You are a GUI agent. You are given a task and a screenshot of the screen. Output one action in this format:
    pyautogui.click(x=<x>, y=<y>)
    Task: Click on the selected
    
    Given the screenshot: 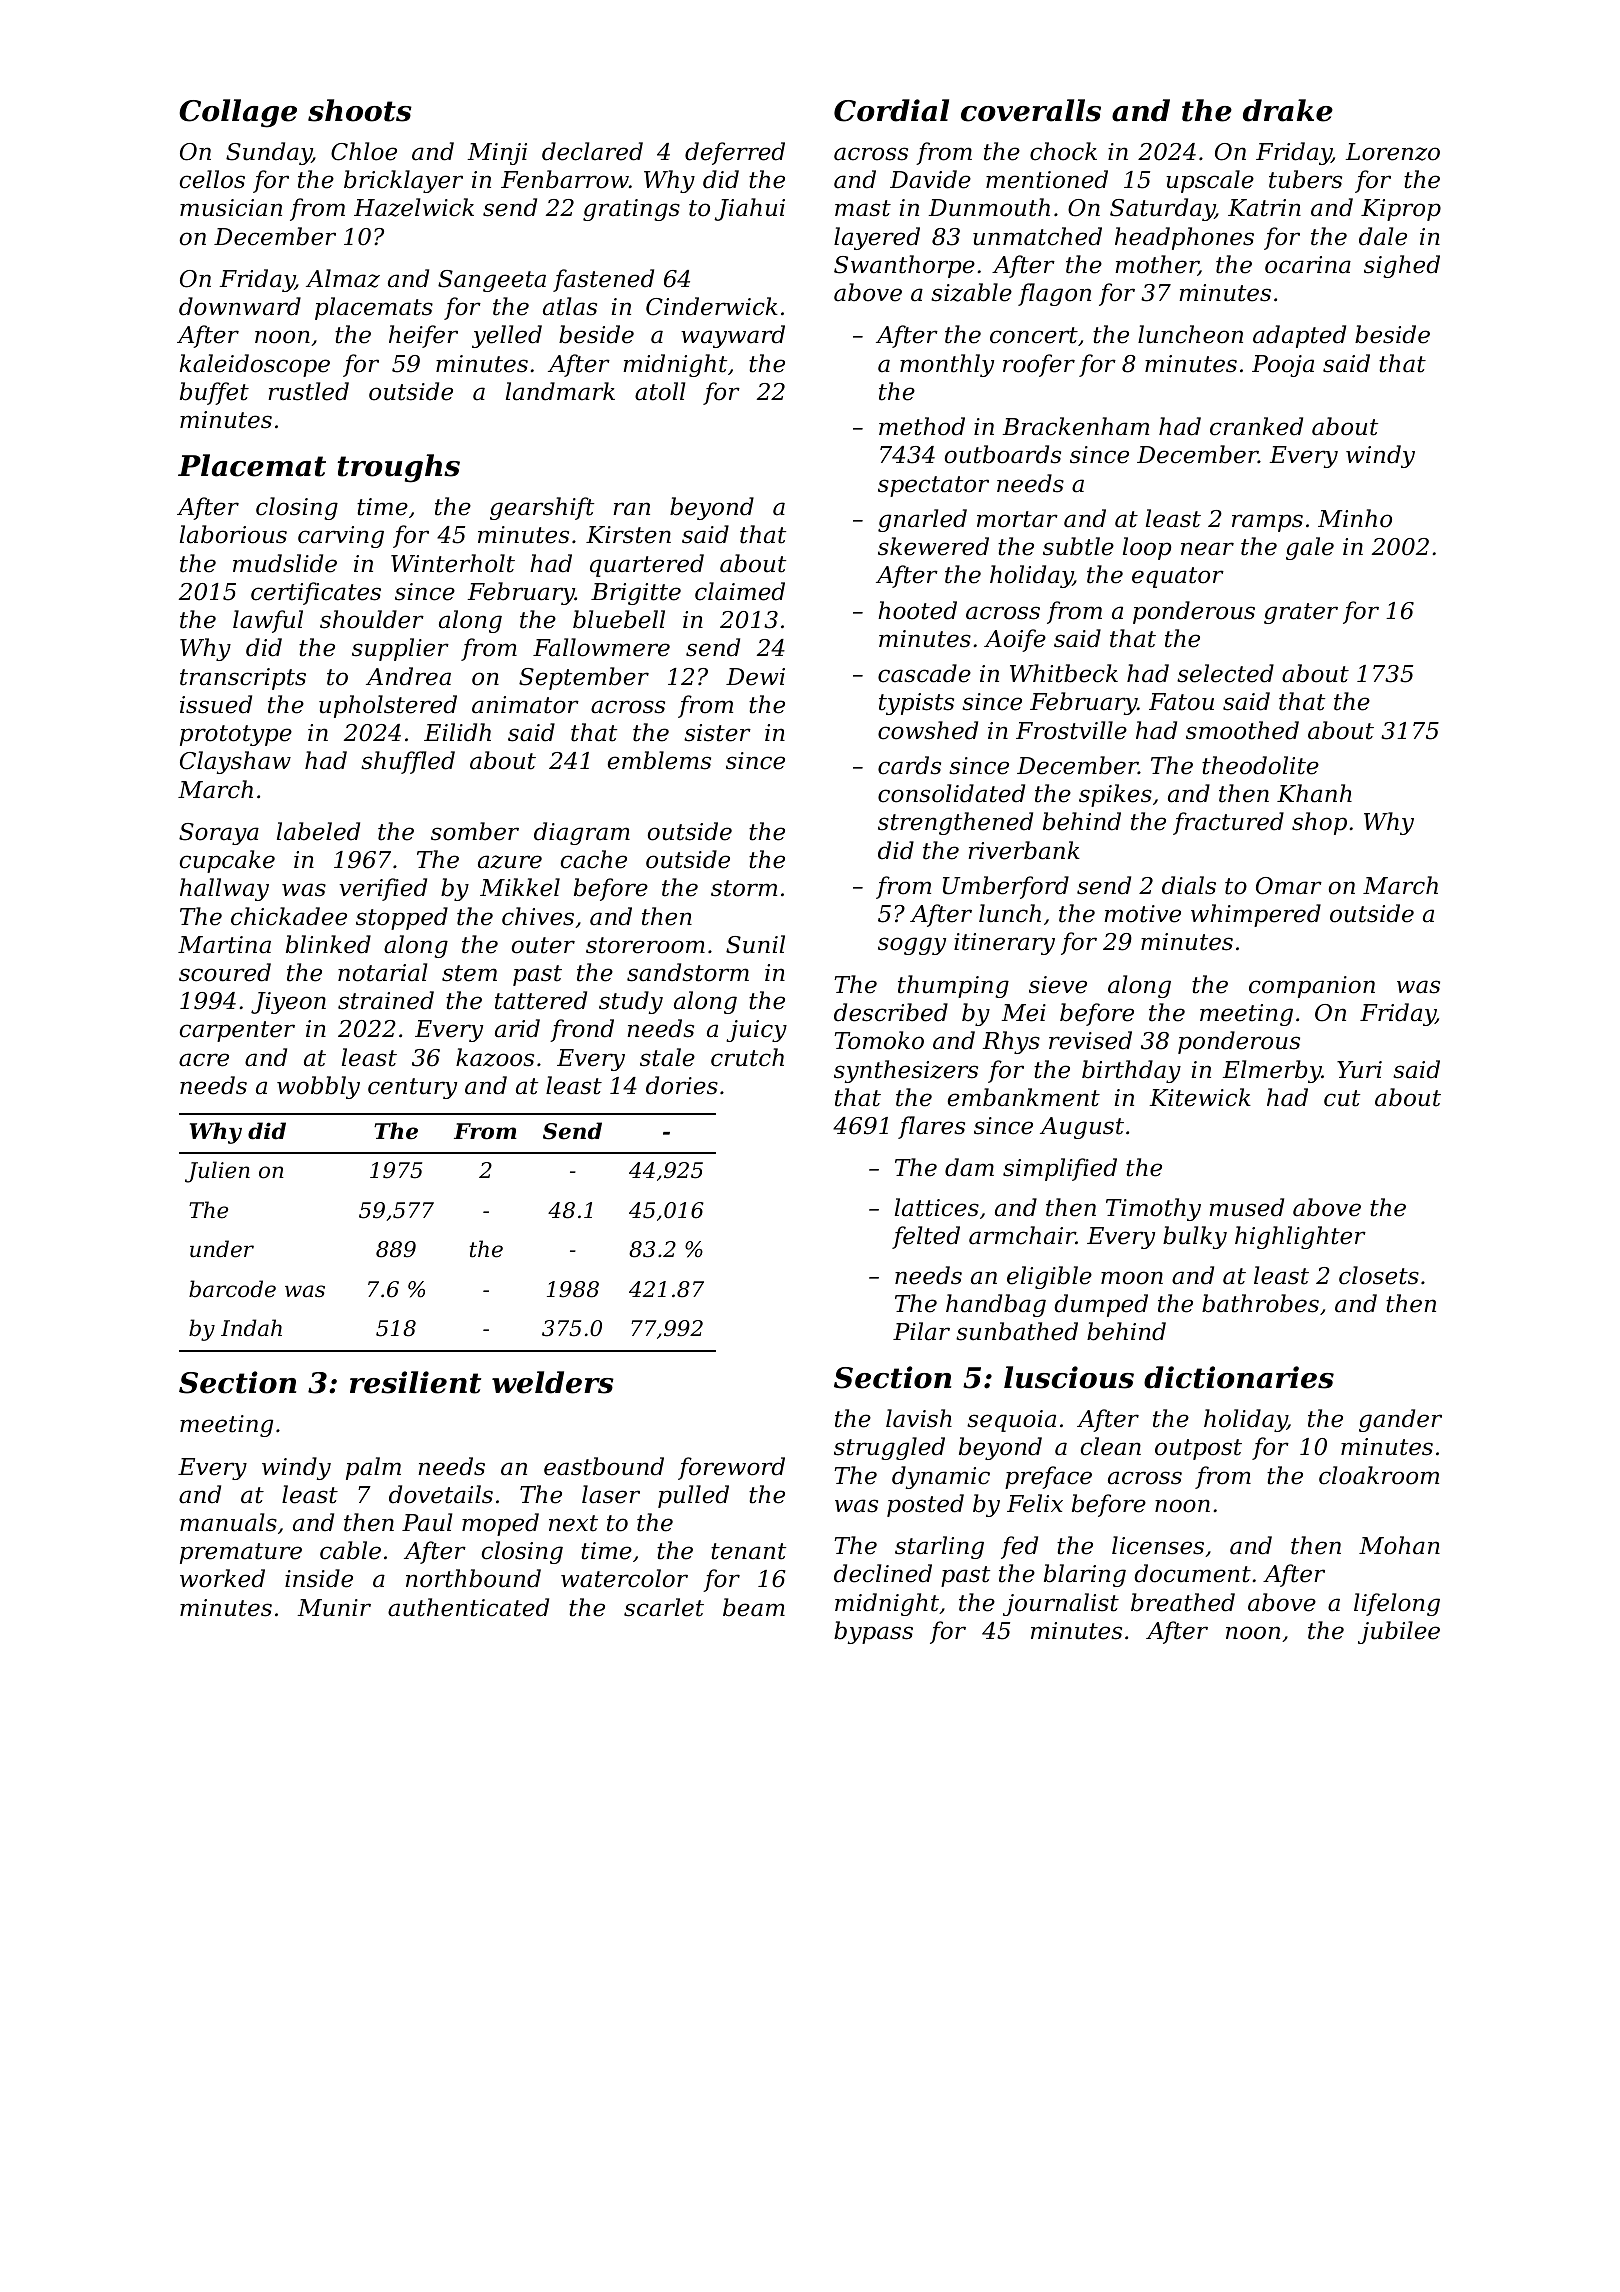 What is the action you would take?
    pyautogui.click(x=1225, y=673)
